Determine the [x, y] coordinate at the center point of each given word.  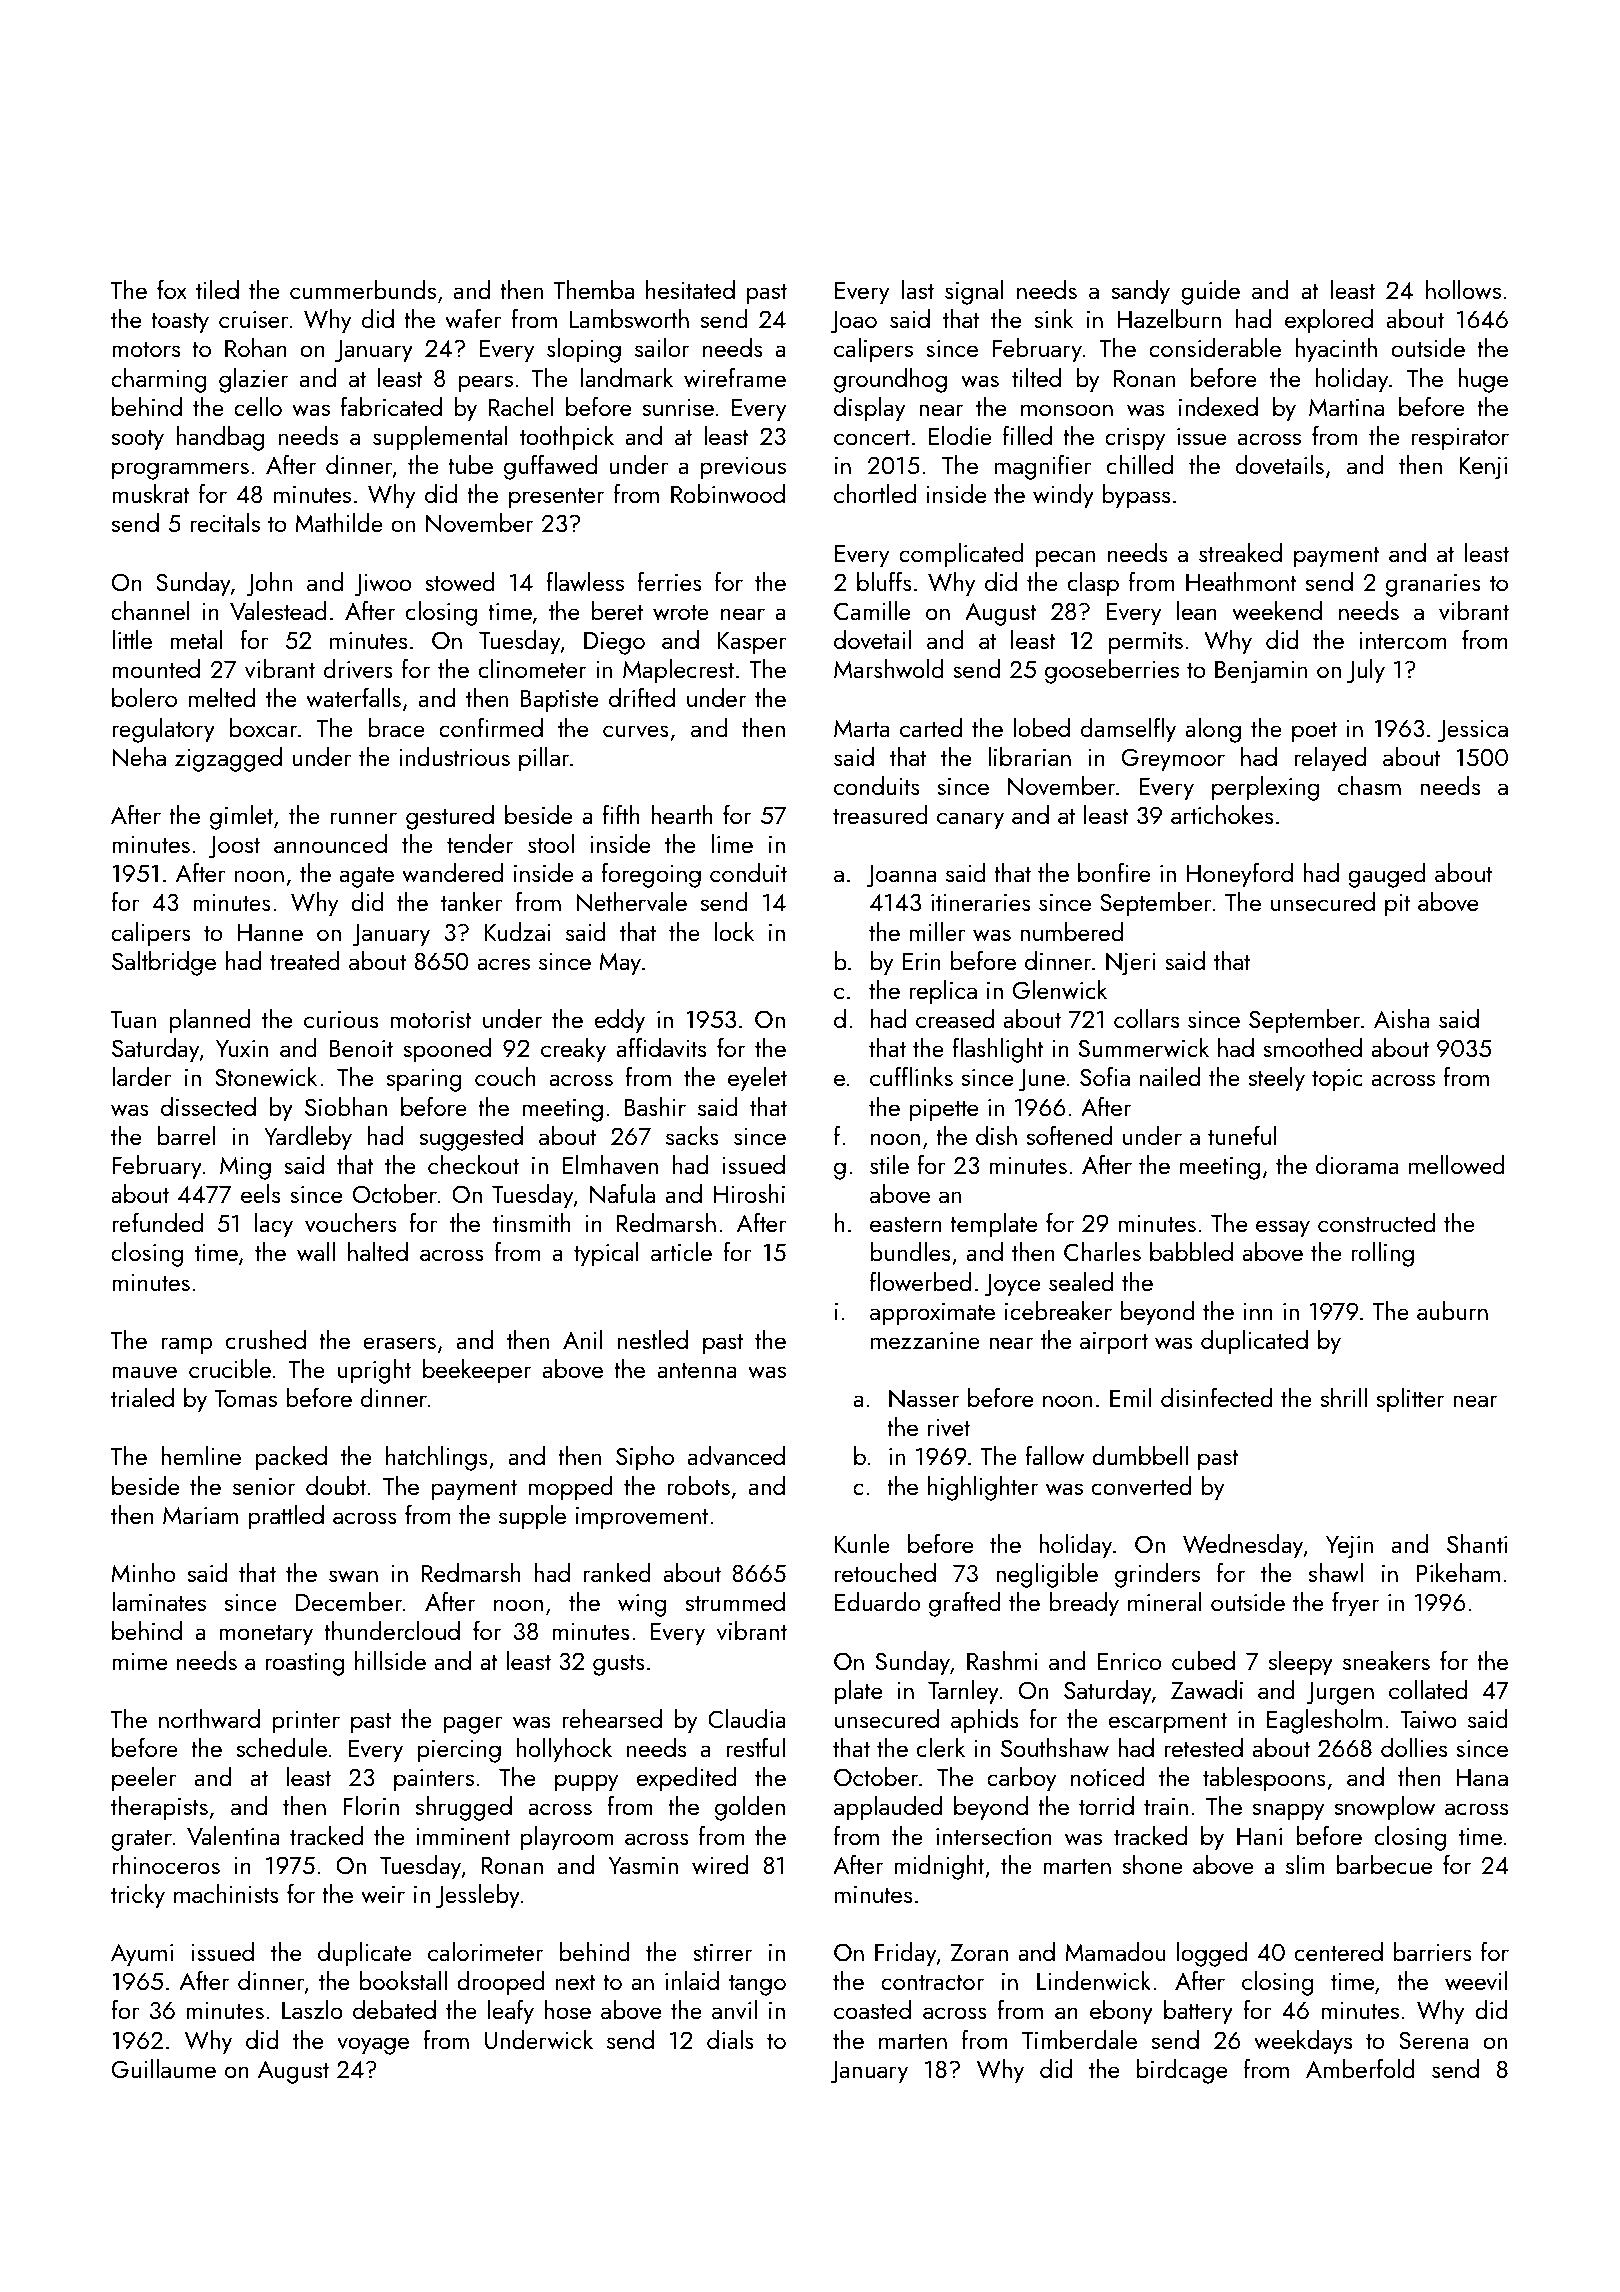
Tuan [133, 1019]
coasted [872, 2009]
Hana [1482, 1777]
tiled [217, 289]
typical [606, 1254]
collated [1428, 1689]
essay [1283, 1229]
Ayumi [142, 1955]
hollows [1463, 290]
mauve [144, 1372]
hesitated [690, 289]
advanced [736, 1456]
